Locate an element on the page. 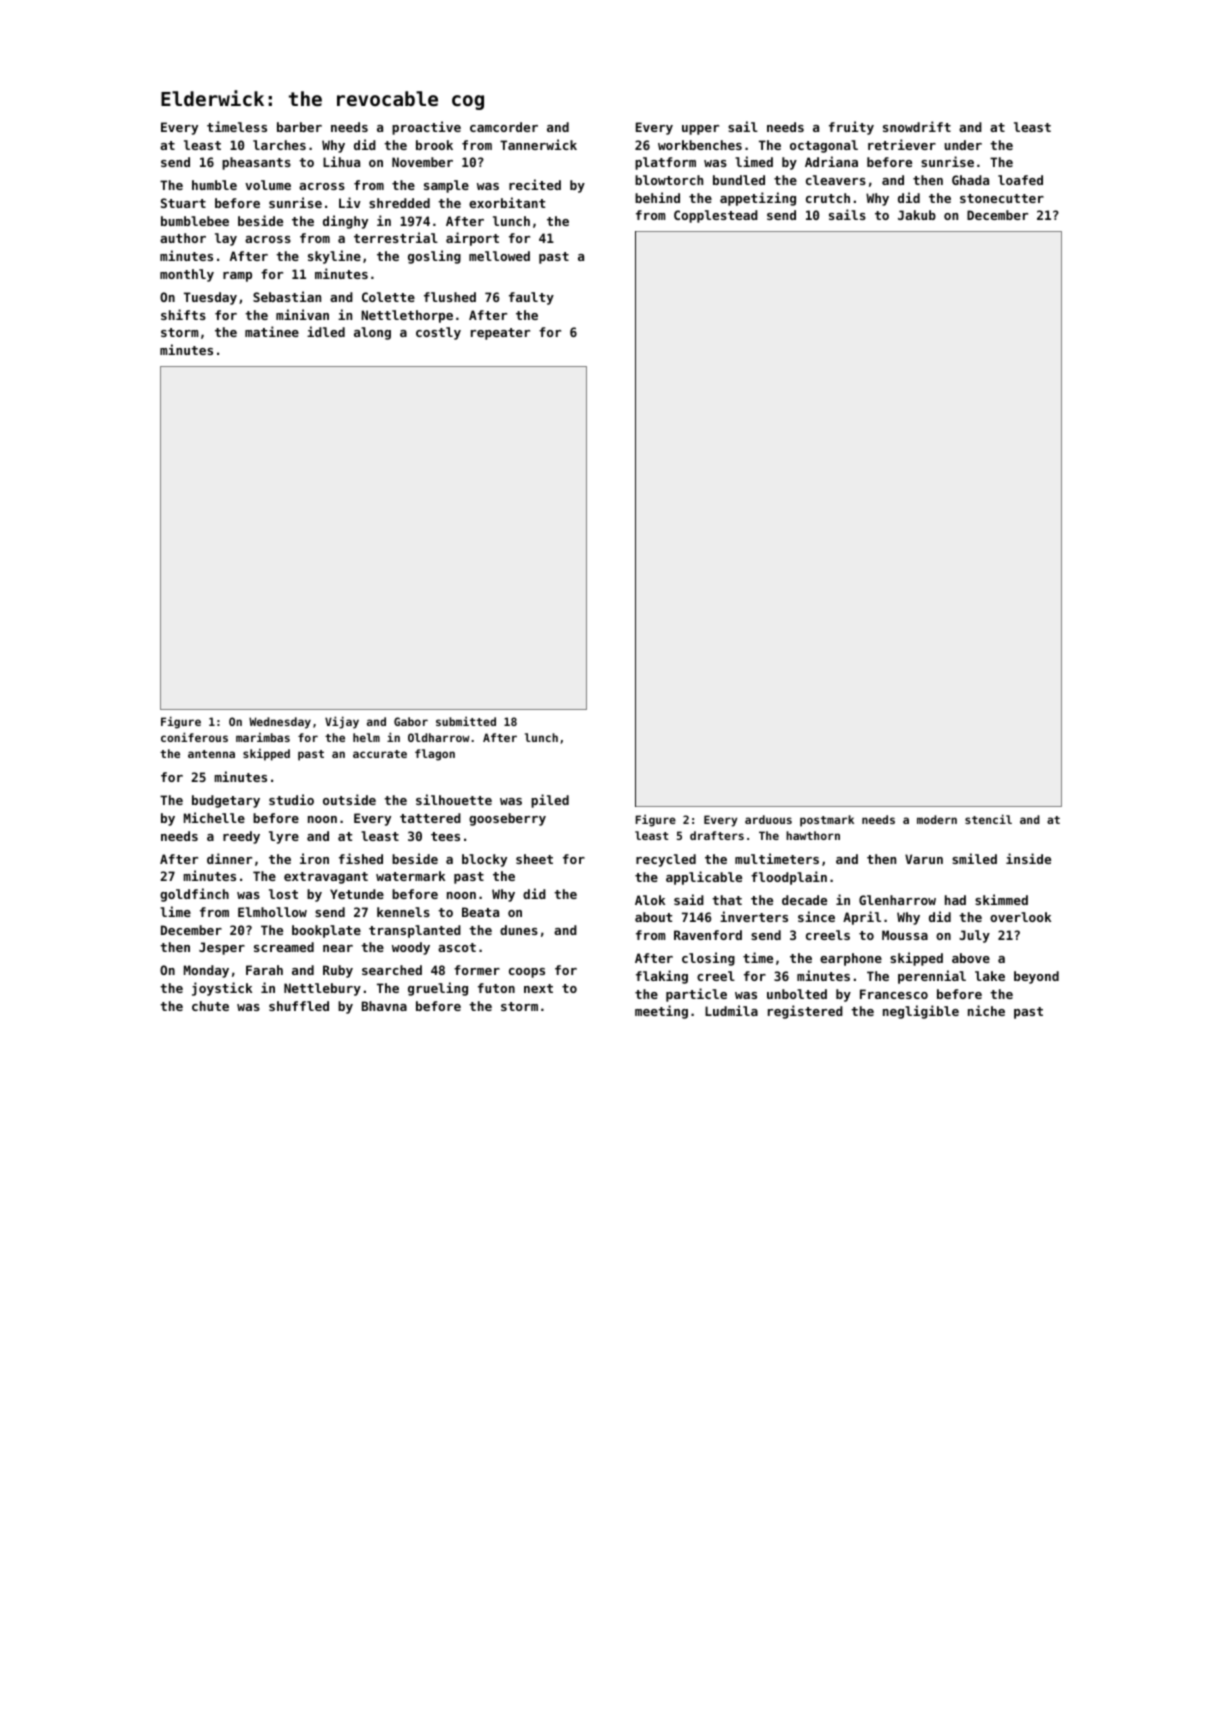 Image resolution: width=1222 pixels, height=1729 pixels. dinghy is located at coordinates (345, 222).
